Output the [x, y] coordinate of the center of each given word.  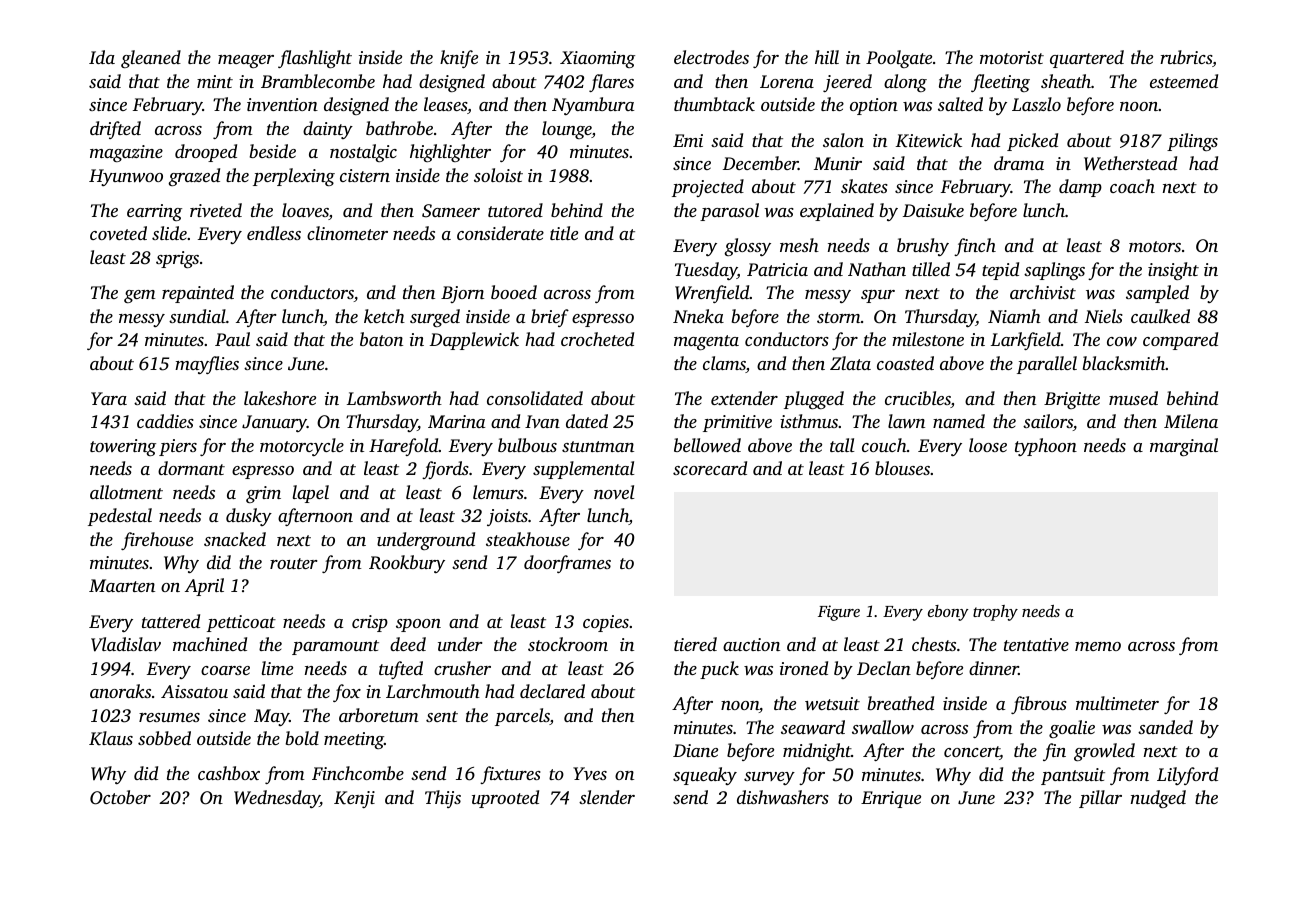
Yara [109, 398]
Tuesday [706, 271]
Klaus [111, 738]
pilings [1192, 142]
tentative [1036, 644]
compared [1180, 341]
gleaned [151, 59]
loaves [305, 211]
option [874, 106]
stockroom [568, 644]
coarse [225, 670]
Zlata [850, 363]
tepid [1000, 271]
